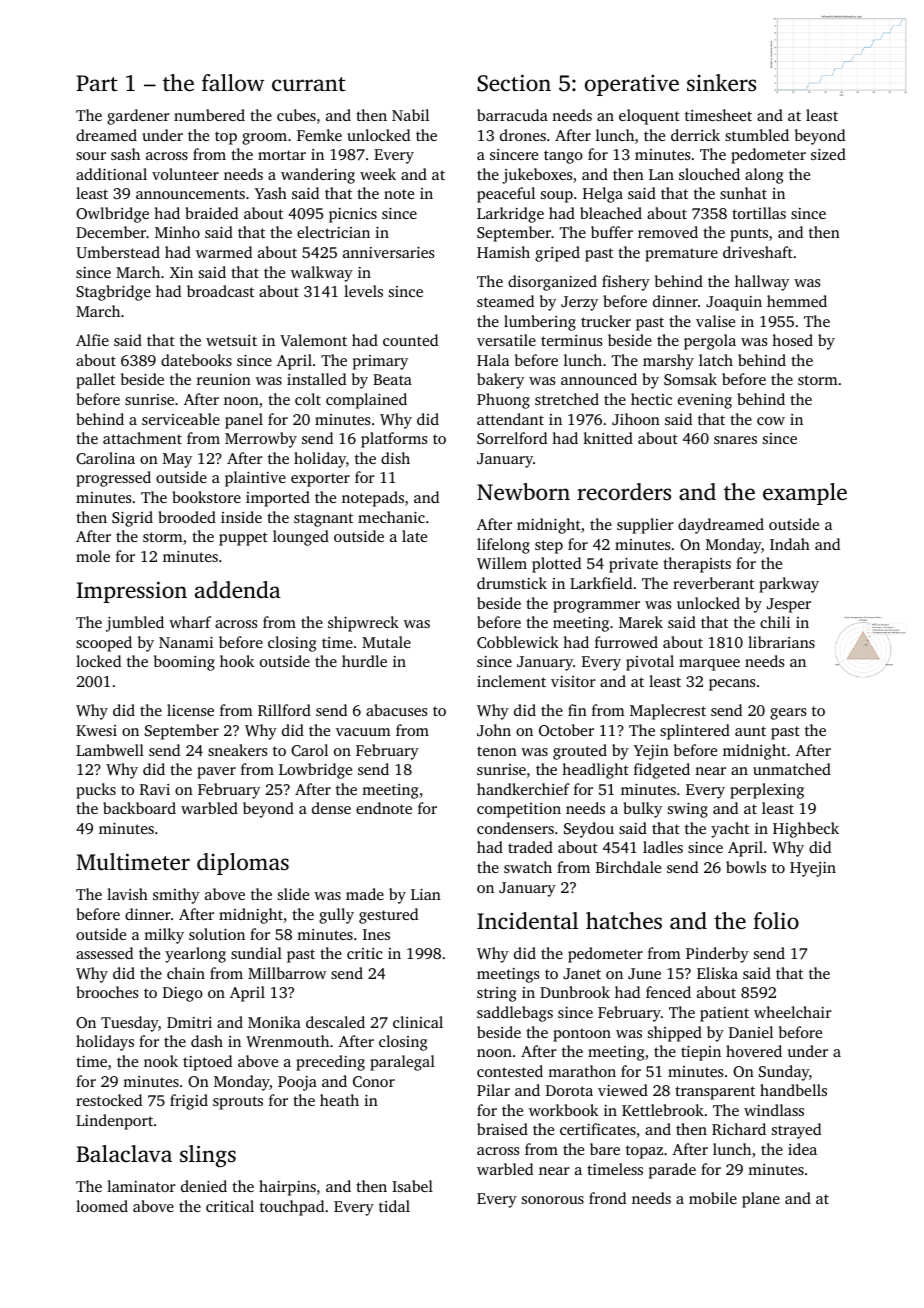 The width and height of the image is (924, 1308). What do you see at coordinates (124, 1153) in the image?
I see `Balaclava` at bounding box center [124, 1153].
